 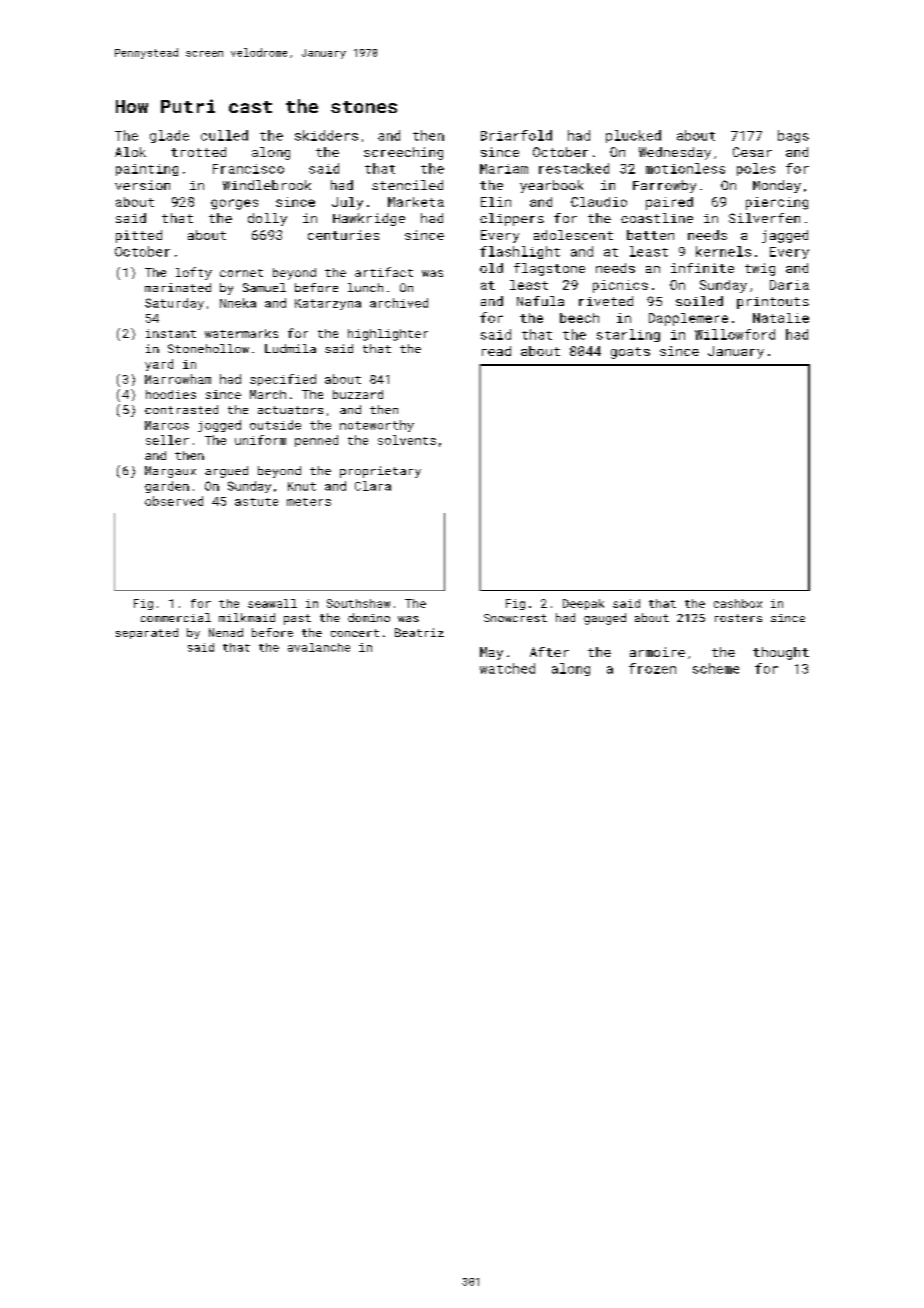 What do you see at coordinates (326, 135) in the image?
I see `skidders` at bounding box center [326, 135].
